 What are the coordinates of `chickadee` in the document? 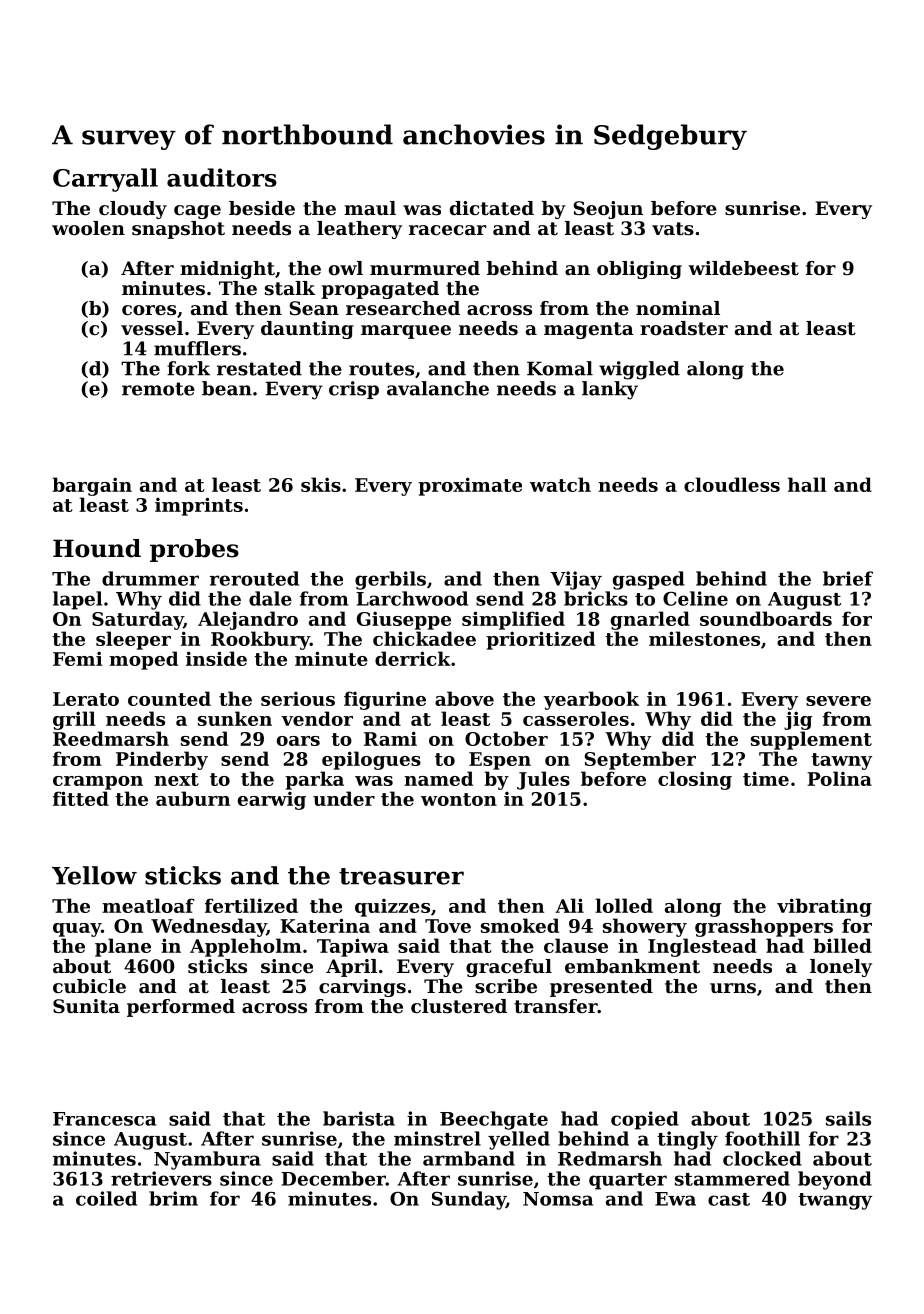 It's located at (424, 638).
